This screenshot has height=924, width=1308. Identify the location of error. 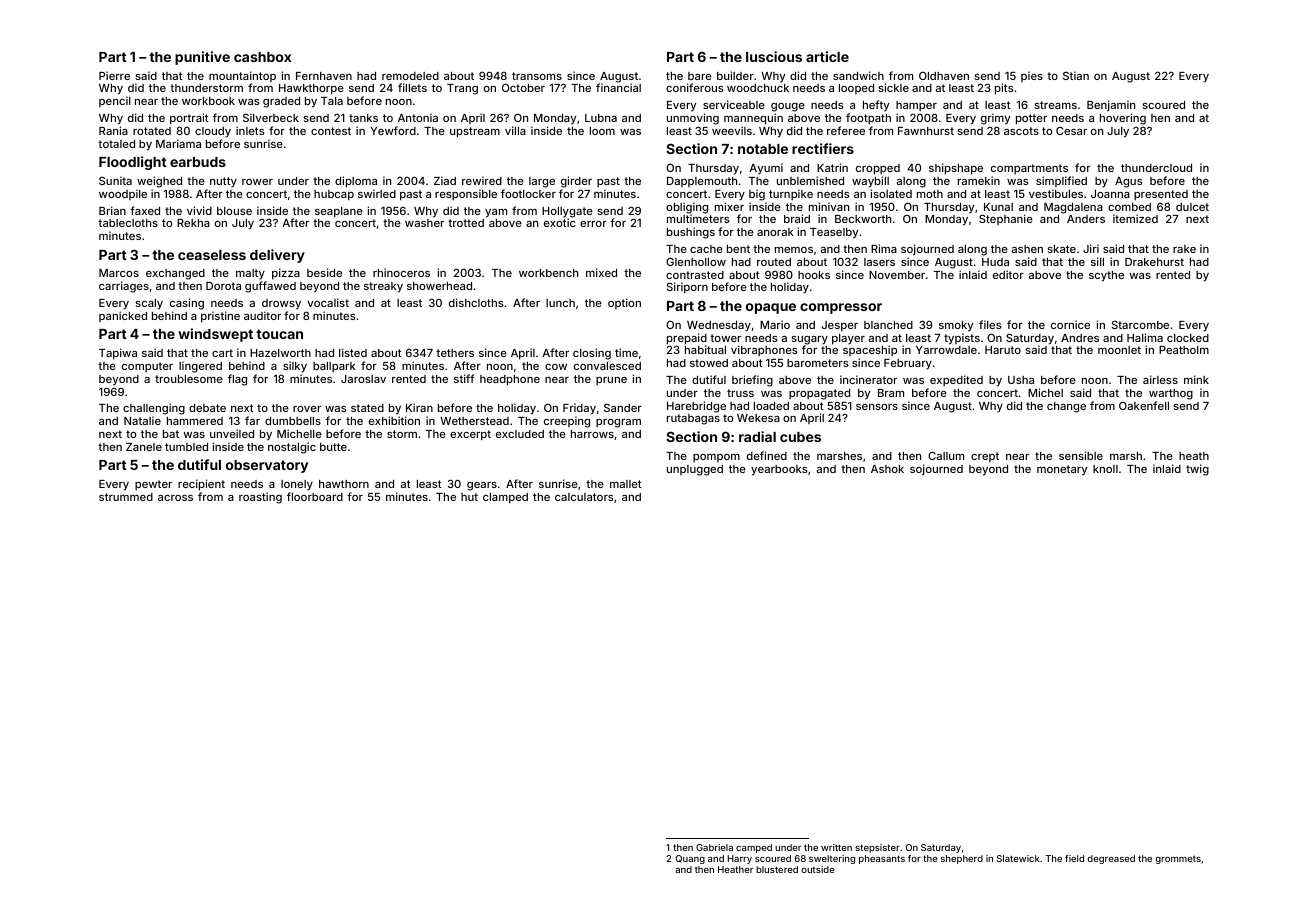
(593, 224).
